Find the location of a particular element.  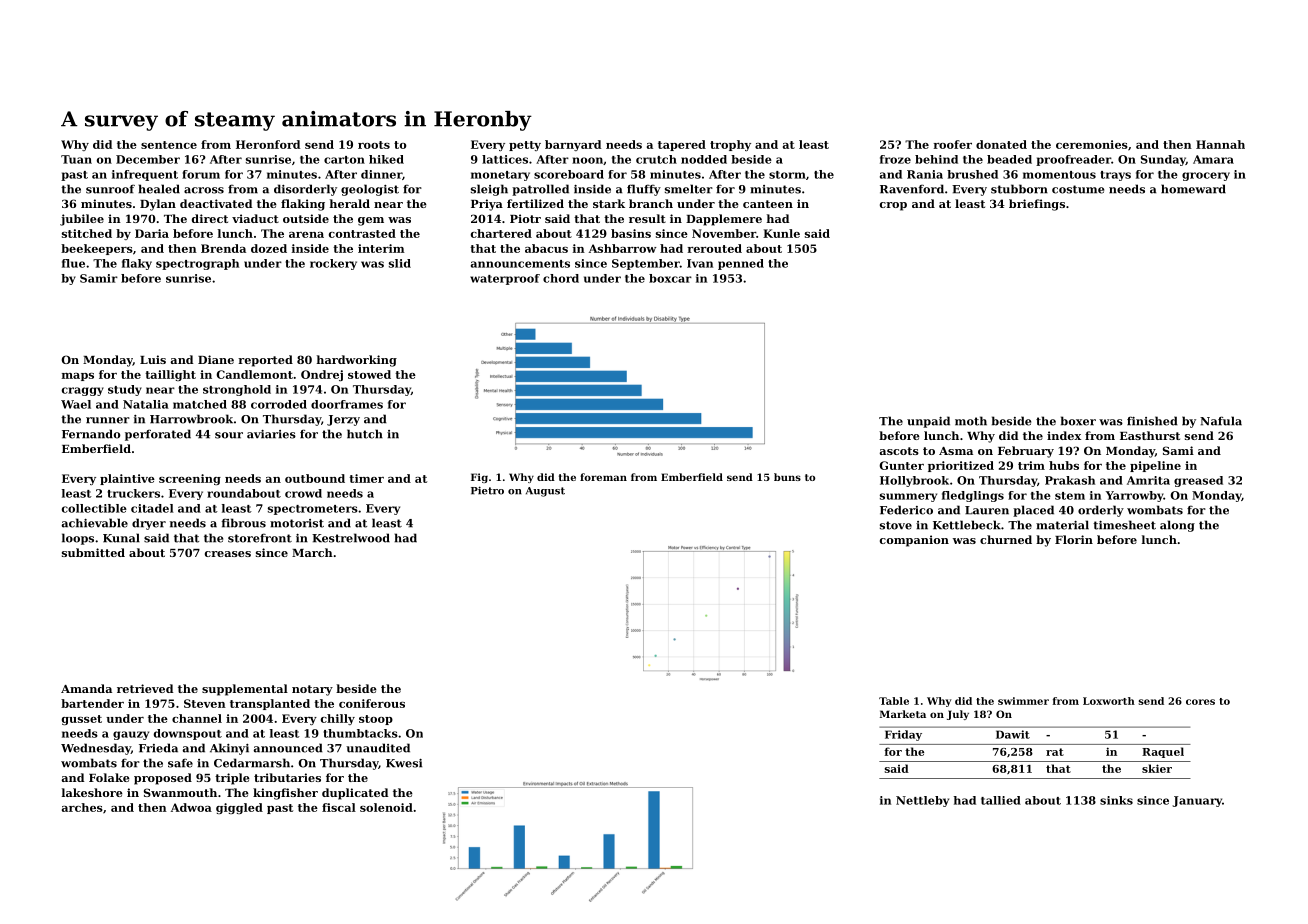

along is located at coordinates (1177, 526).
